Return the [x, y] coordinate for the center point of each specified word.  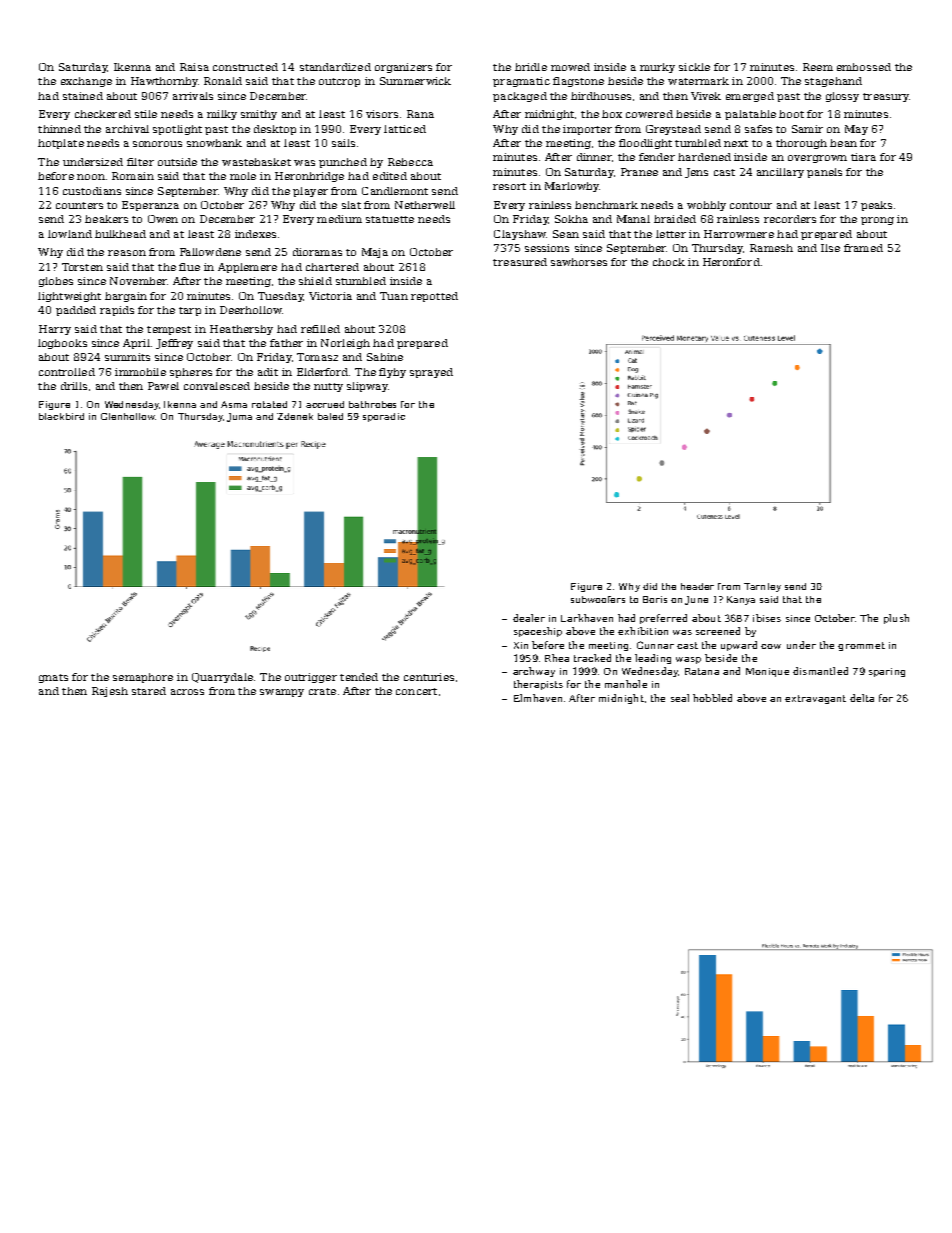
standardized [335, 67]
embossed [864, 67]
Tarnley [762, 587]
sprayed [431, 373]
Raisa [194, 67]
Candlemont [395, 191]
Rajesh [110, 692]
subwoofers [598, 599]
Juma [239, 417]
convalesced [217, 386]
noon [91, 177]
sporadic [384, 417]
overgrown [817, 159]
